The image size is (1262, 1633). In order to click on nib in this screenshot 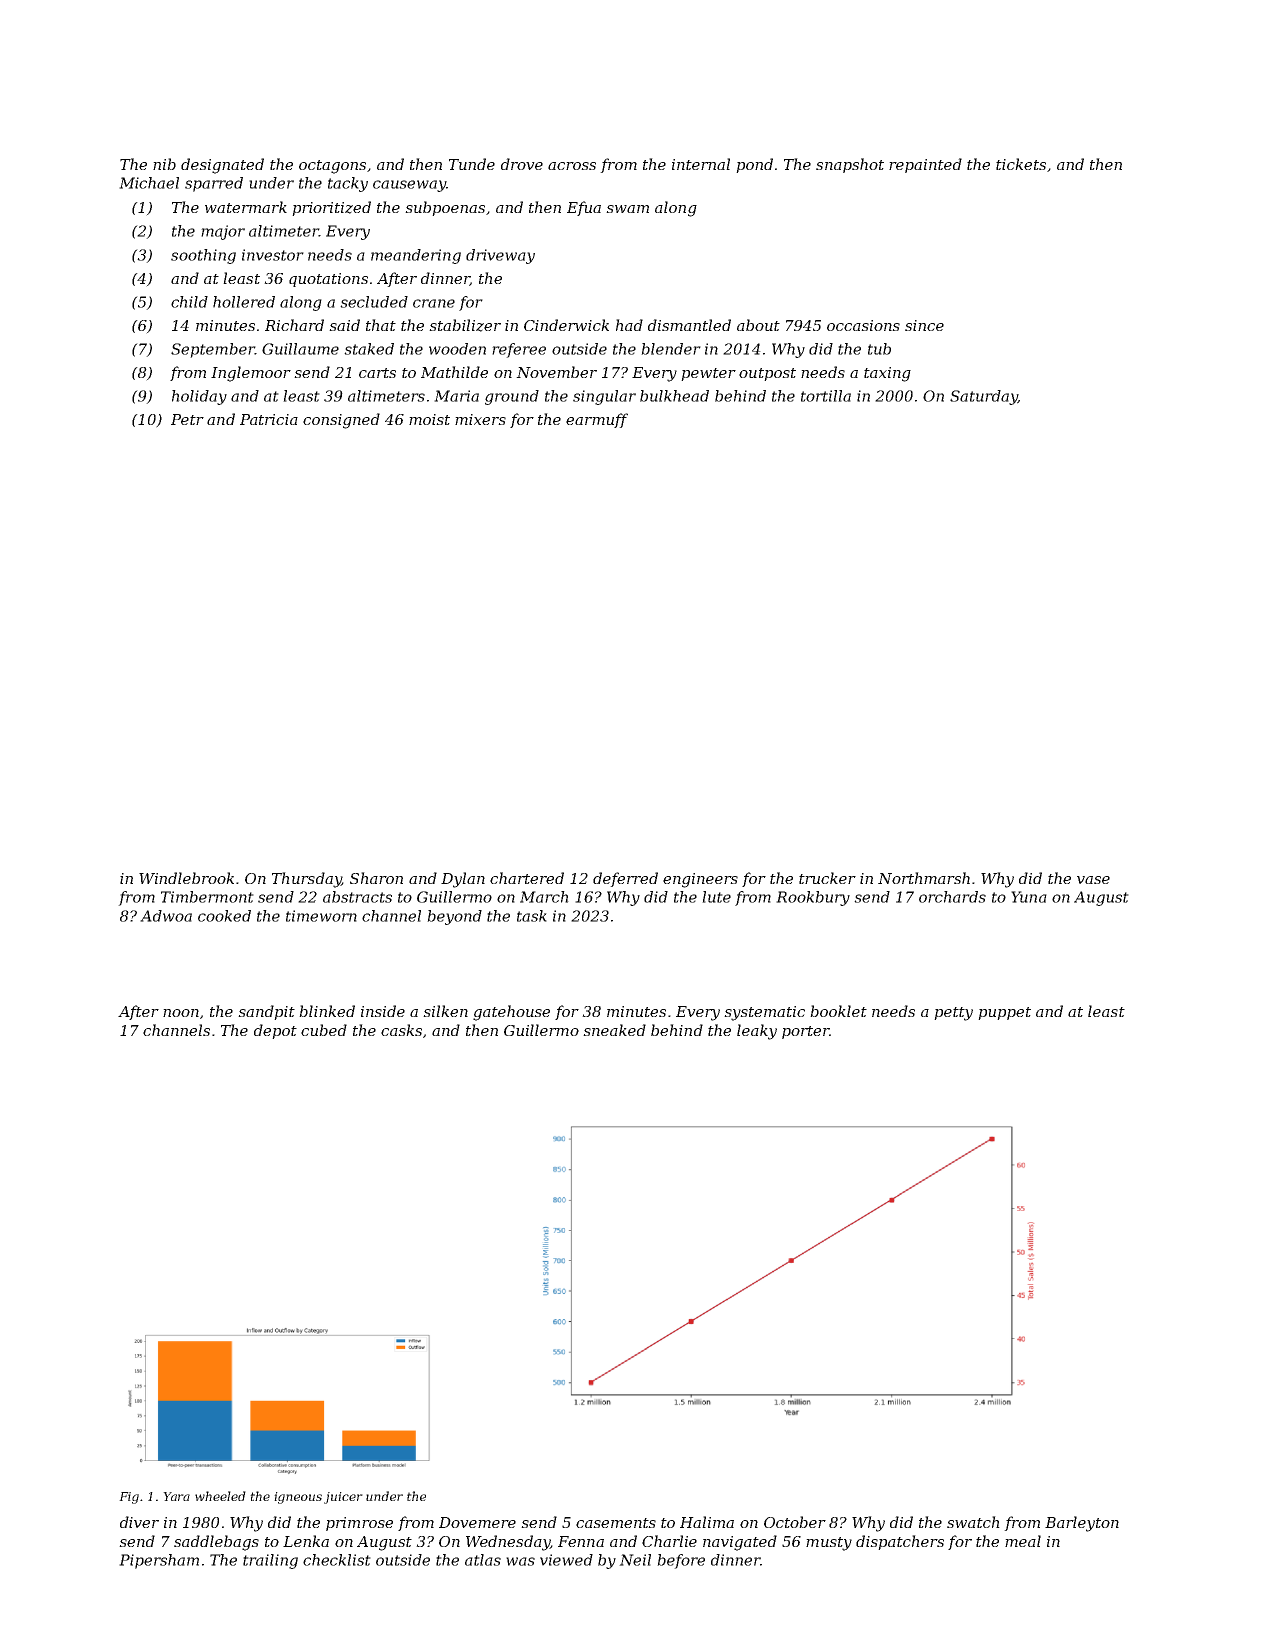, I will do `click(164, 164)`.
